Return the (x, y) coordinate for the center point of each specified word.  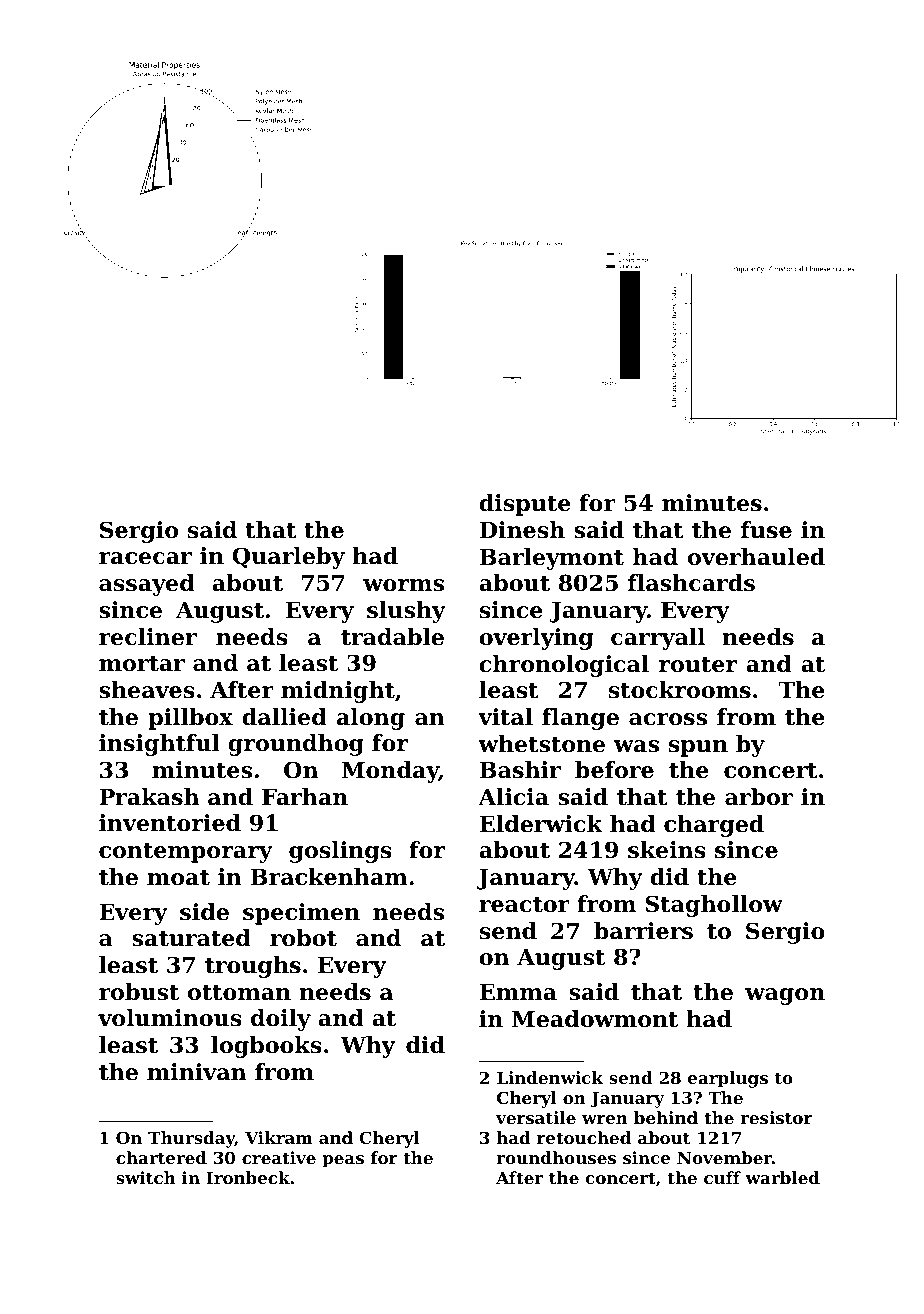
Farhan (305, 797)
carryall (658, 639)
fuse (766, 530)
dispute (525, 505)
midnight (338, 692)
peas (343, 1161)
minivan (196, 1072)
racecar (145, 558)
